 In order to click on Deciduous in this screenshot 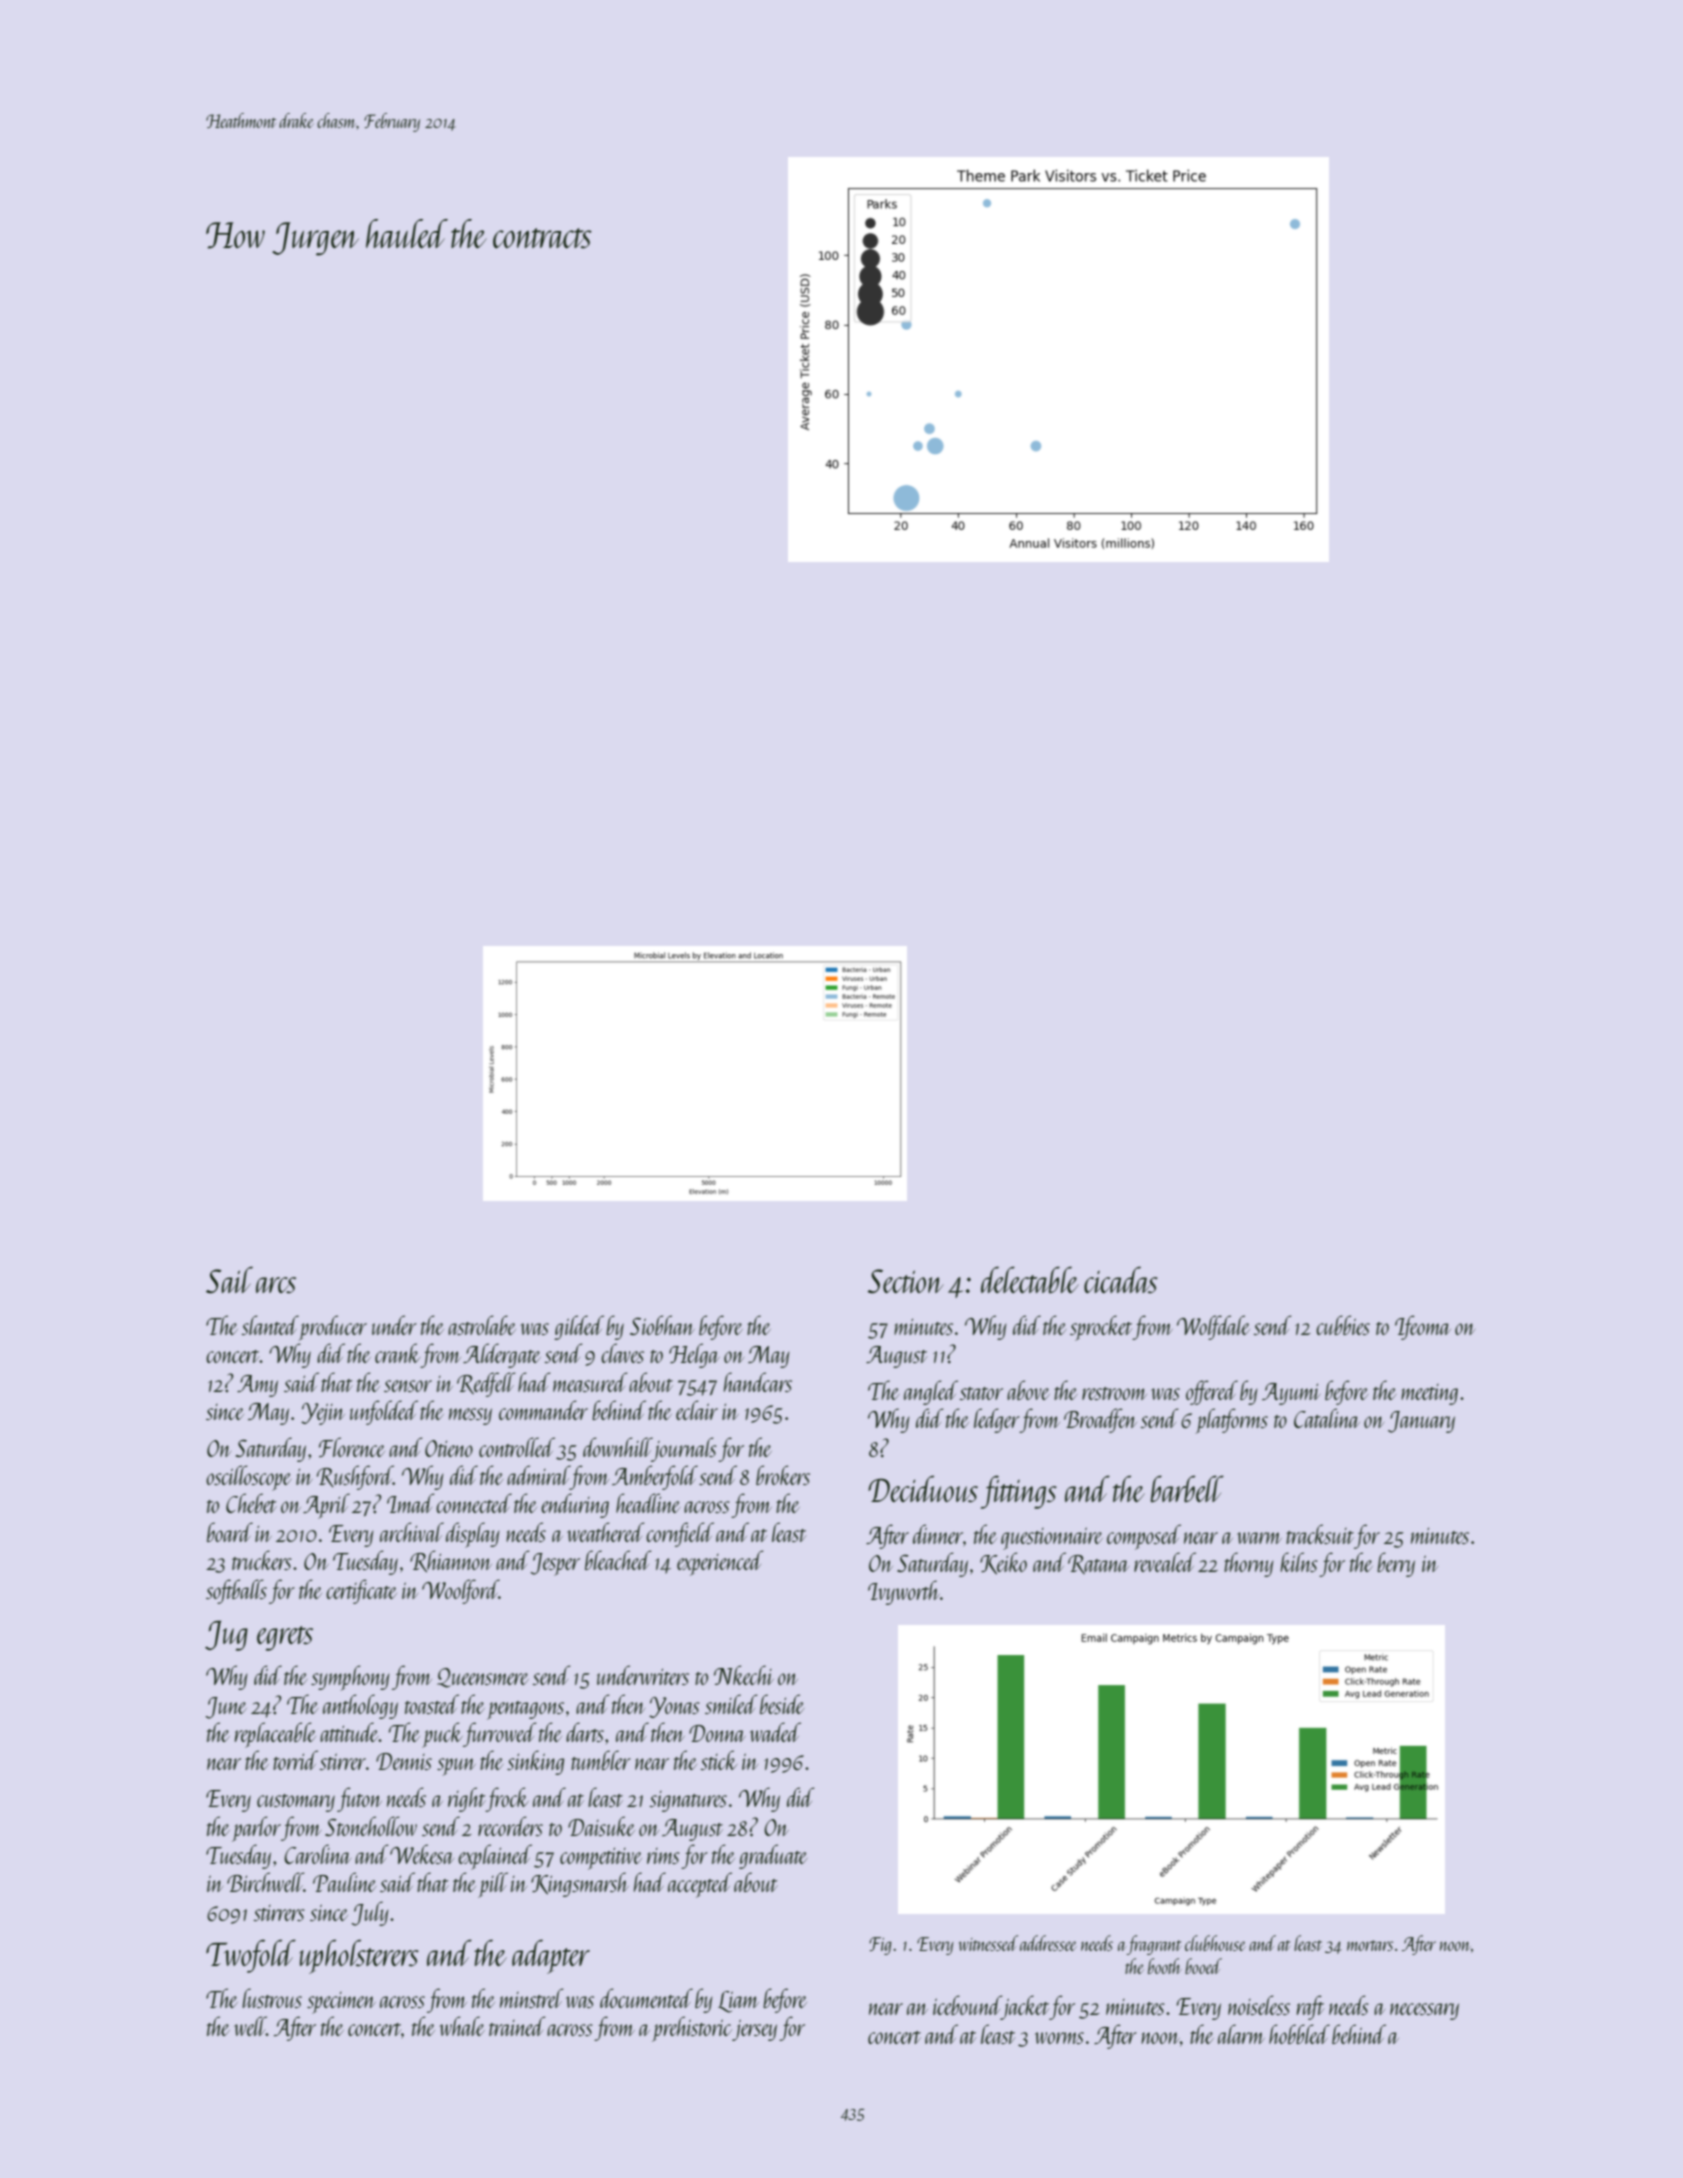, I will do `click(923, 1489)`.
